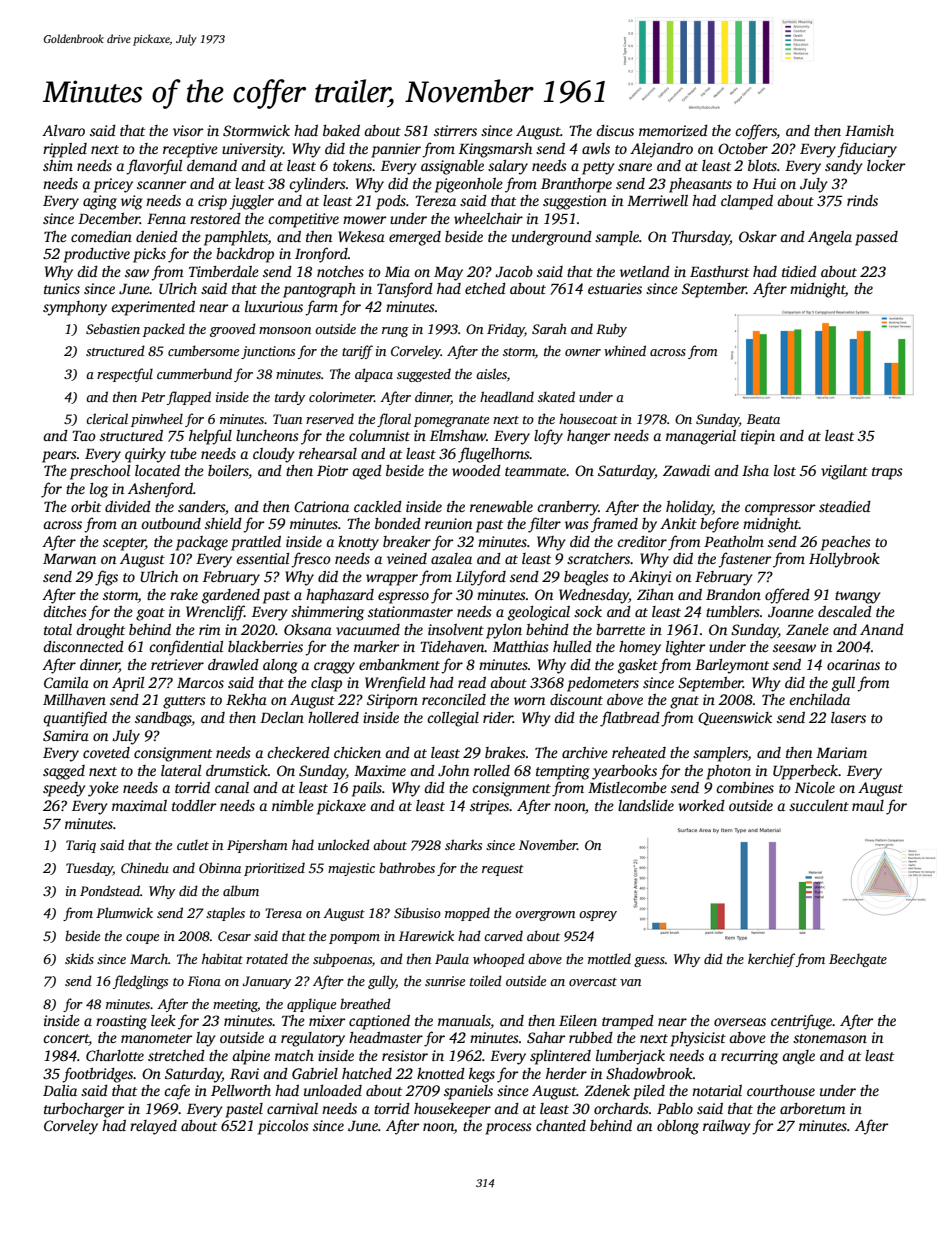 Image resolution: width=952 pixels, height=1233 pixels. What do you see at coordinates (262, 558) in the image?
I see `essential` at bounding box center [262, 558].
